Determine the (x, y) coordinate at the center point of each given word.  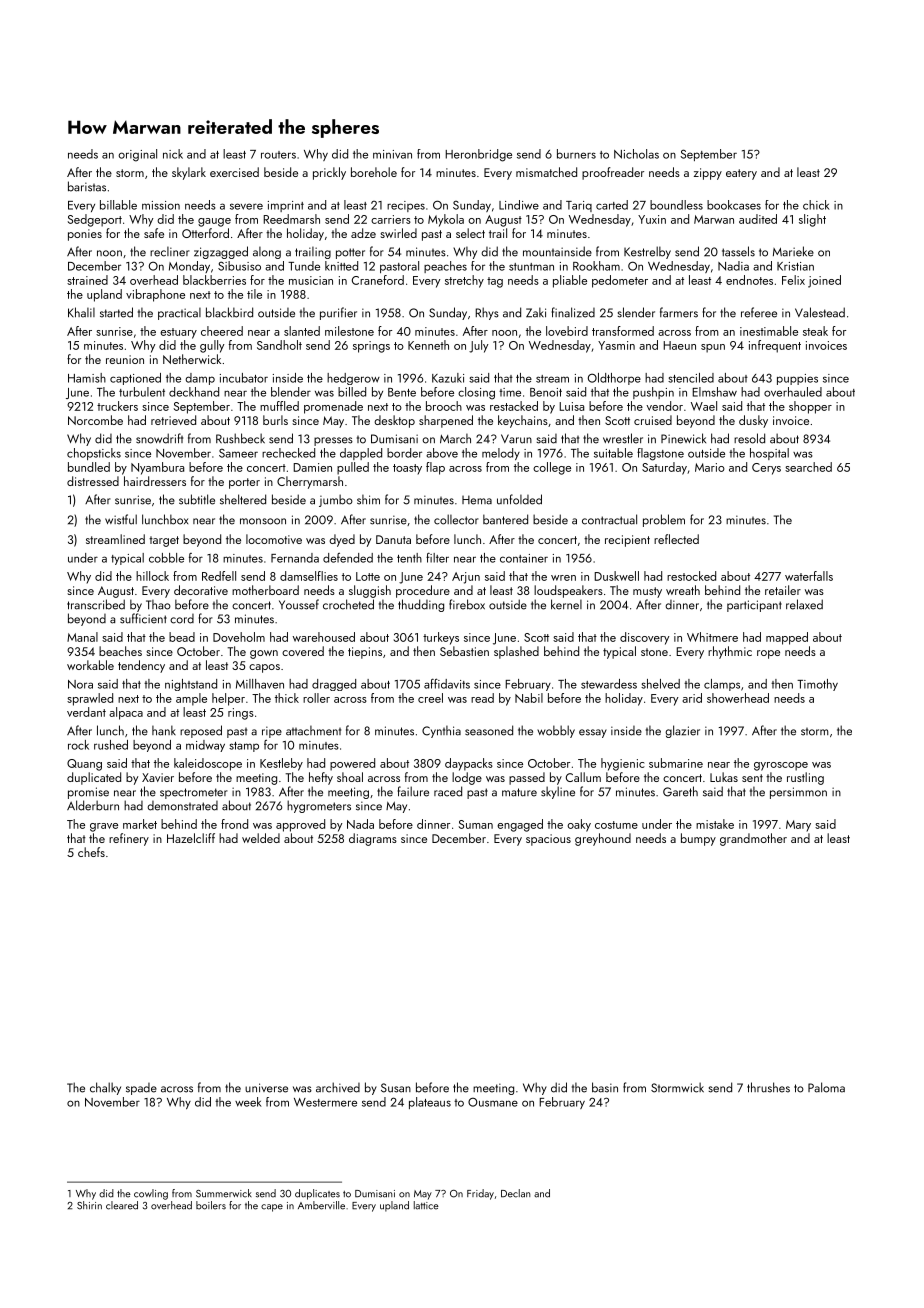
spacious (548, 840)
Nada (360, 824)
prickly (329, 173)
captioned (135, 379)
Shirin (89, 1205)
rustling (805, 778)
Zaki (536, 312)
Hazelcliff (191, 838)
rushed (111, 745)
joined (824, 281)
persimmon (798, 793)
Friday (480, 1194)
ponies (85, 235)
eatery (741, 174)
